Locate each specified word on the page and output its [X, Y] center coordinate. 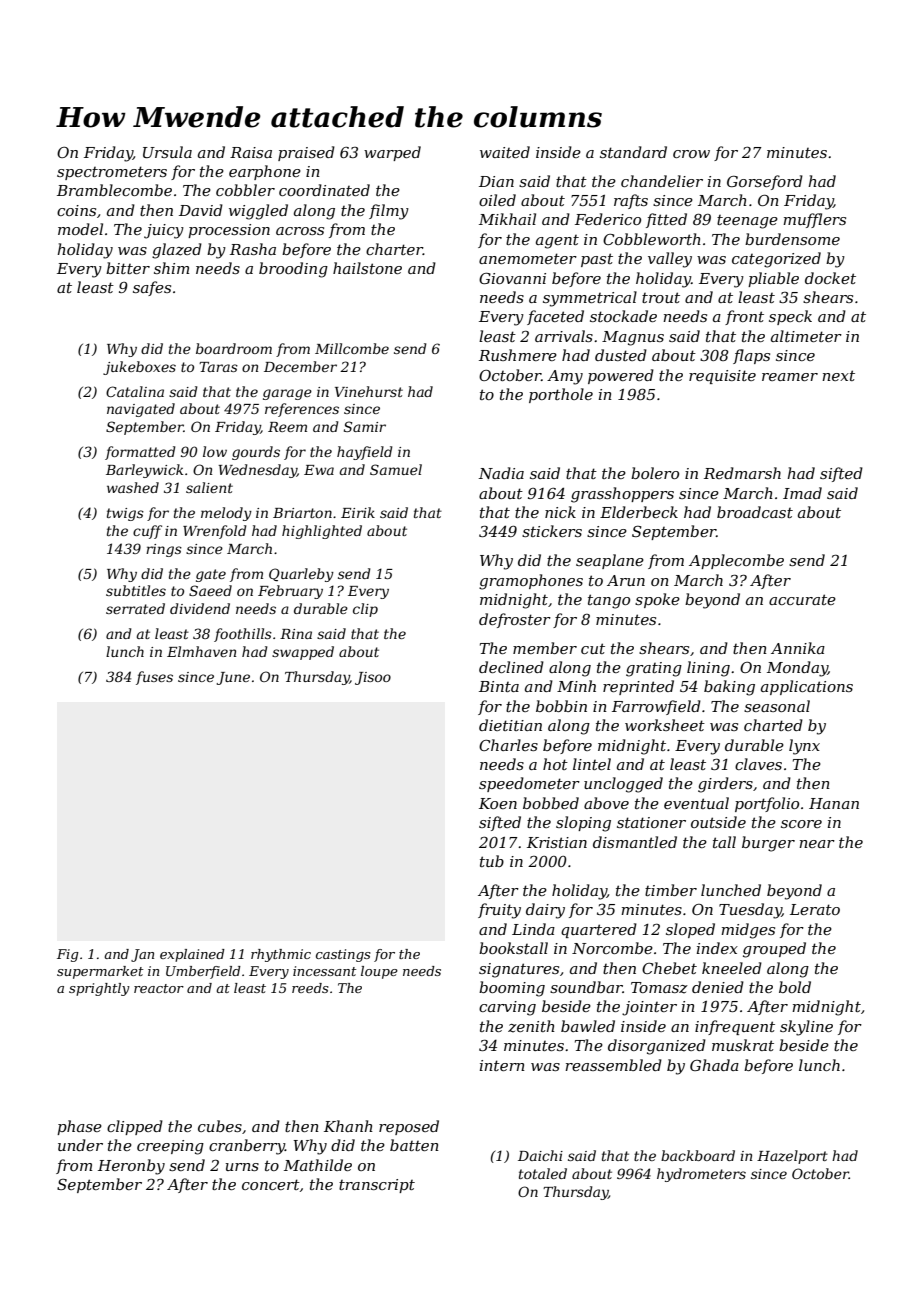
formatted [140, 453]
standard [633, 152]
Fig [68, 955]
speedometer [529, 784]
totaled [543, 1173]
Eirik [358, 512]
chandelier [662, 181]
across [300, 231]
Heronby [131, 1167]
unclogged [623, 785]
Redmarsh [742, 473]
